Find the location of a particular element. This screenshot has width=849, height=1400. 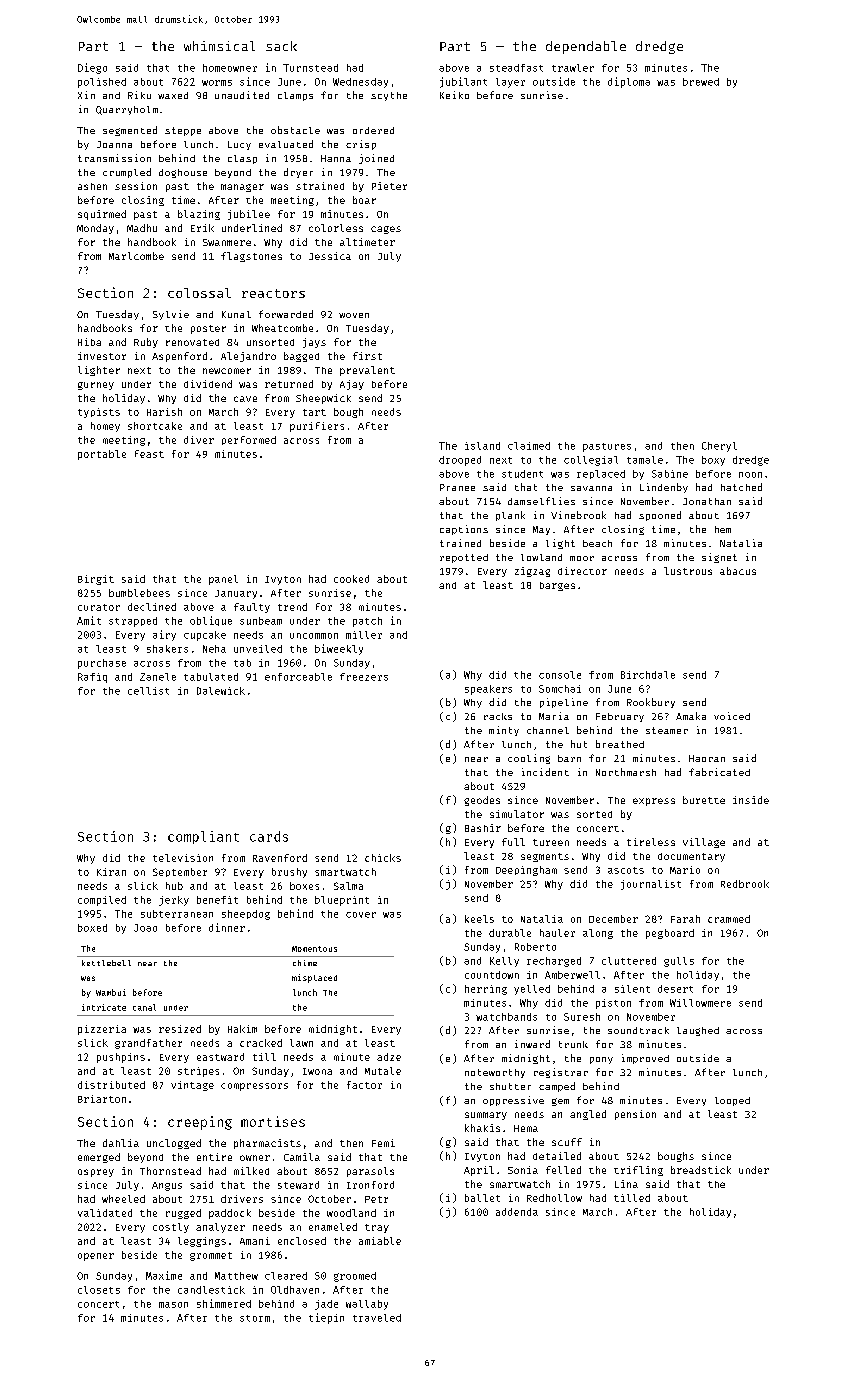

oblique is located at coordinates (211, 621).
